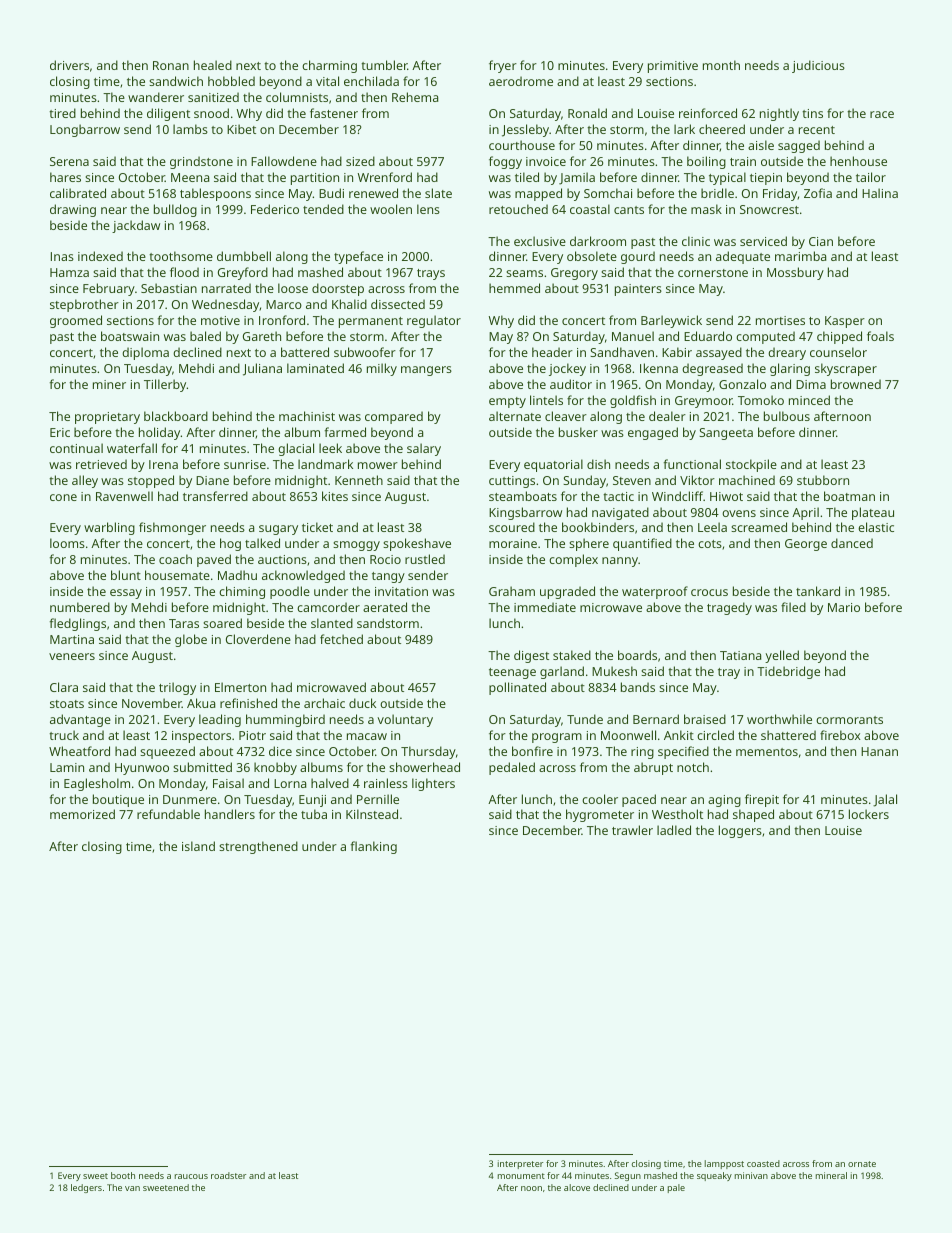 This document has width=952, height=1233. What do you see at coordinates (415, 97) in the document?
I see `Rehema` at bounding box center [415, 97].
